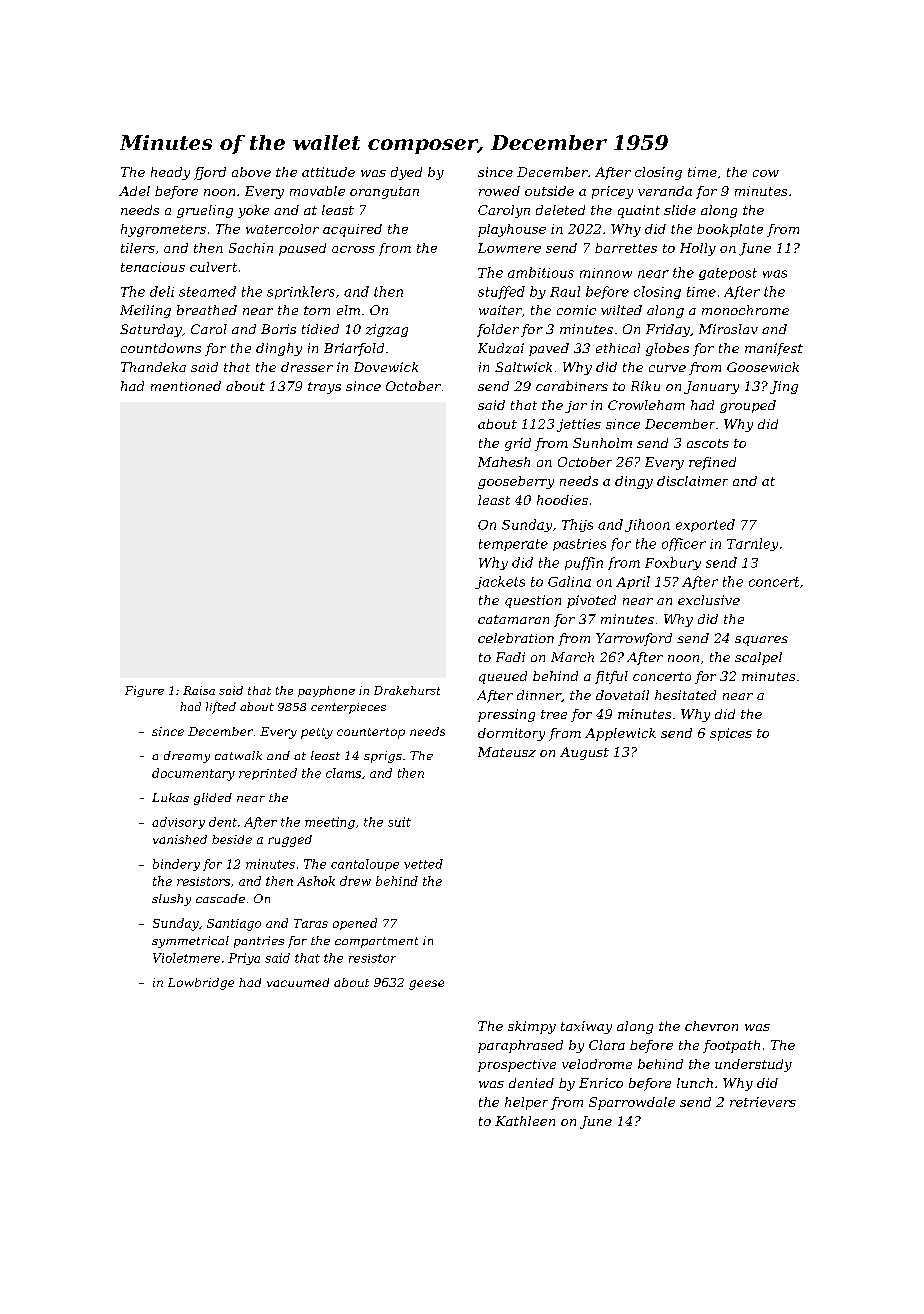 Image resolution: width=924 pixels, height=1314 pixels. I want to click on payphone, so click(326, 691).
